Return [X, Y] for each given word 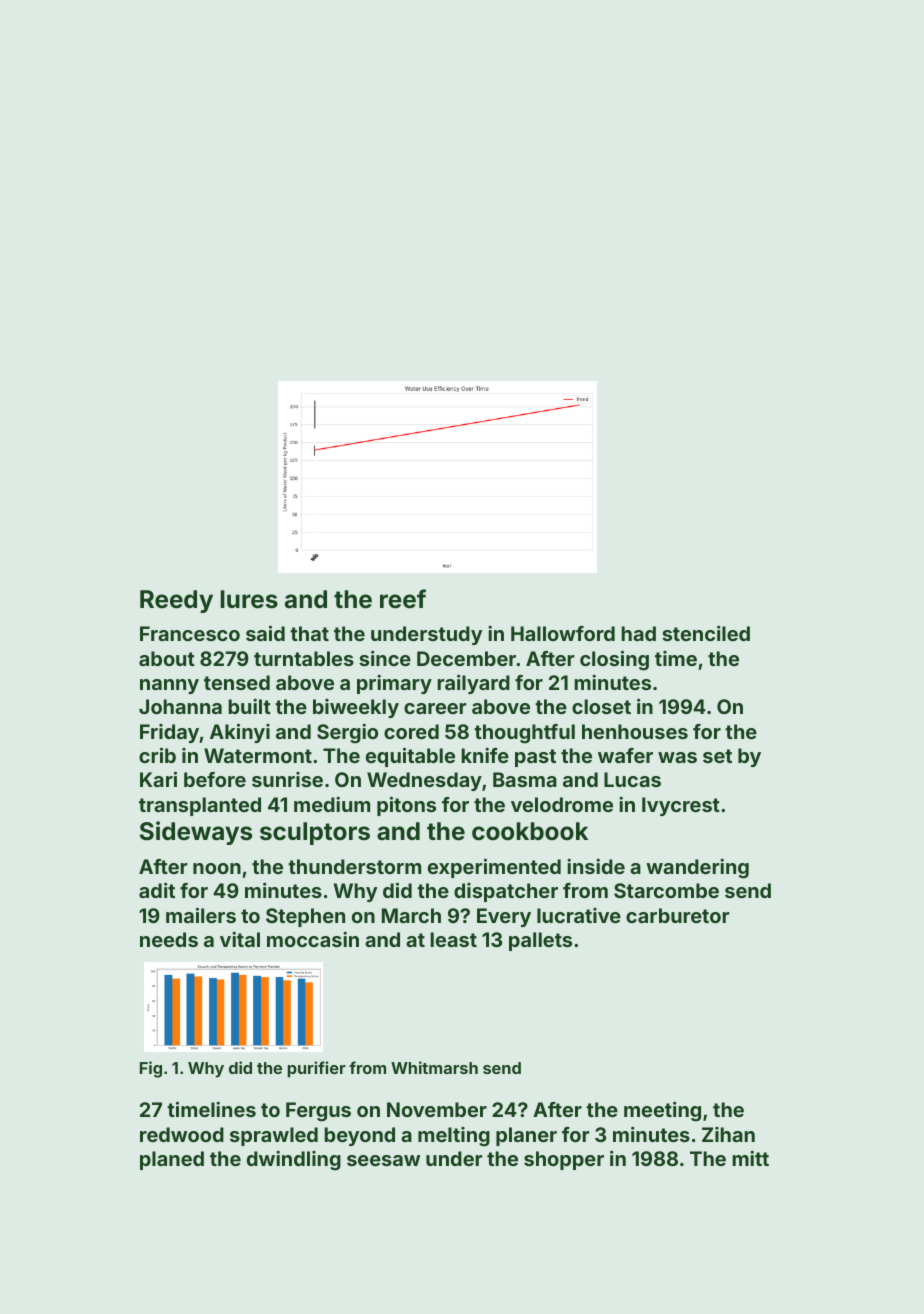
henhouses [635, 731]
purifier [317, 1069]
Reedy [176, 601]
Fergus [318, 1112]
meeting [662, 1111]
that [309, 633]
